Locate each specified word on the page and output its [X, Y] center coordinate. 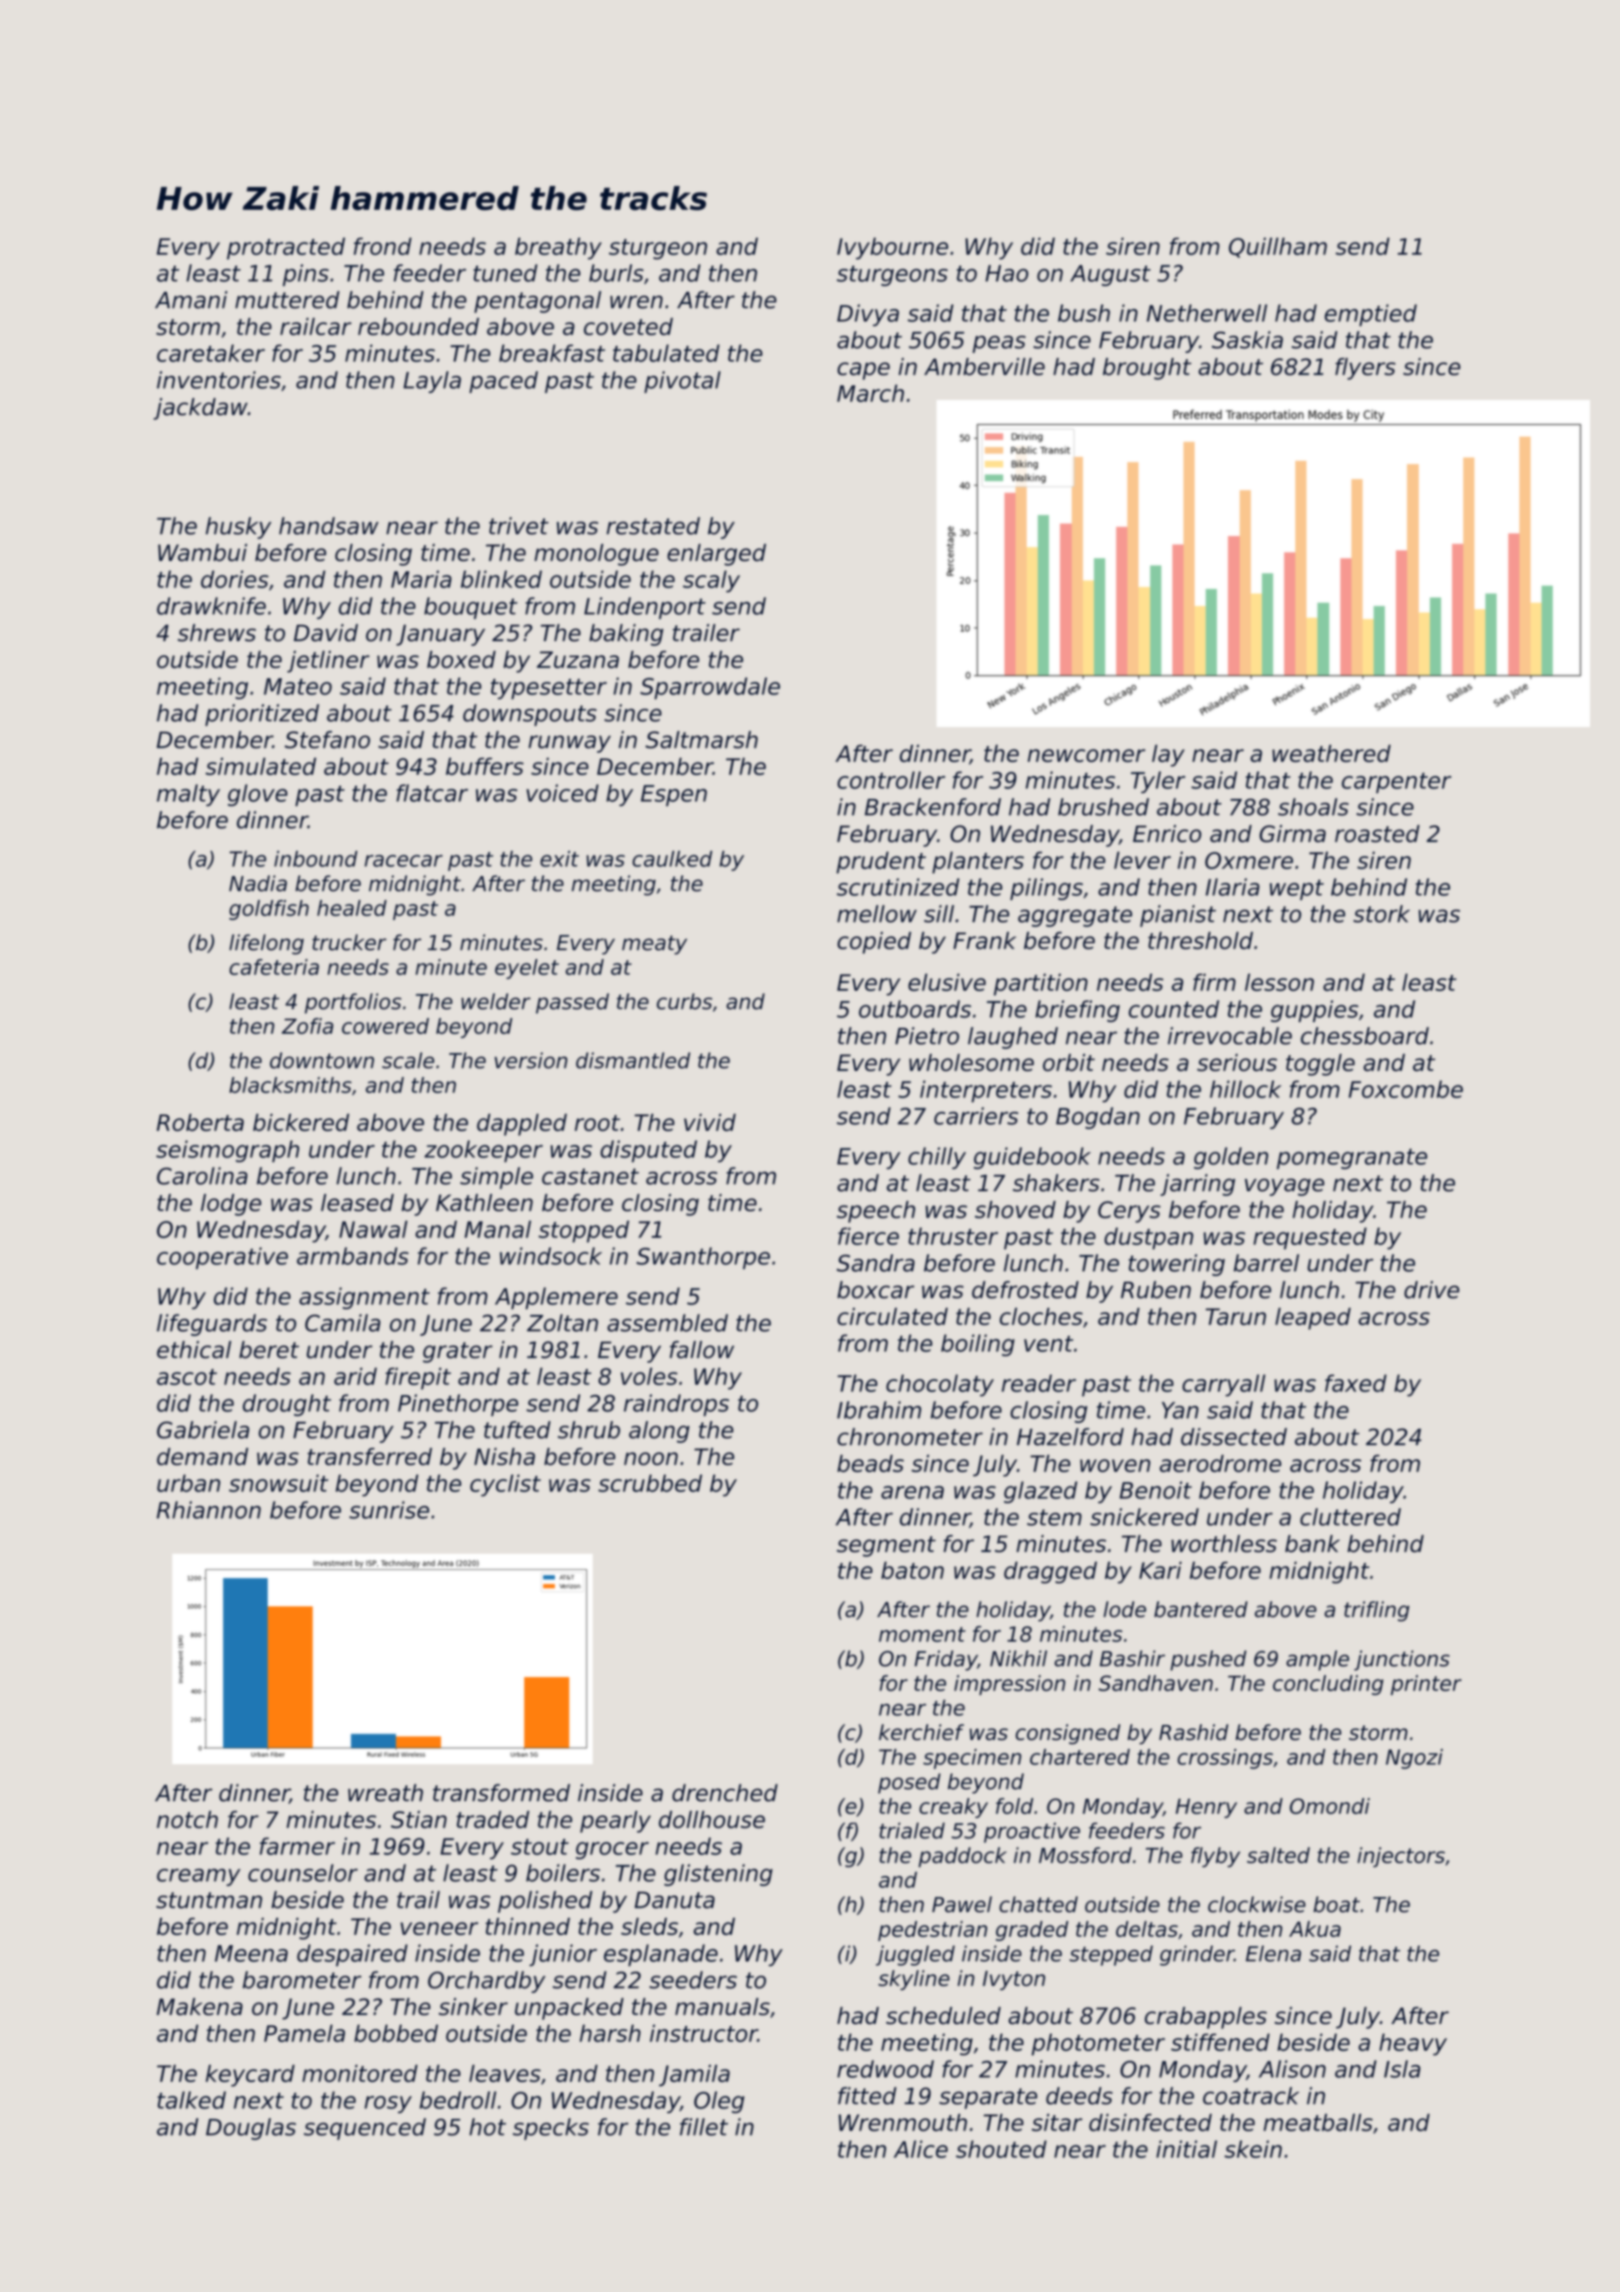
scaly [711, 581]
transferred [369, 1456]
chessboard [1365, 1036]
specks [551, 2129]
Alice [921, 2149]
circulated [892, 1316]
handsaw [329, 526]
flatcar [432, 793]
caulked [672, 859]
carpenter [1397, 782]
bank [1312, 1544]
